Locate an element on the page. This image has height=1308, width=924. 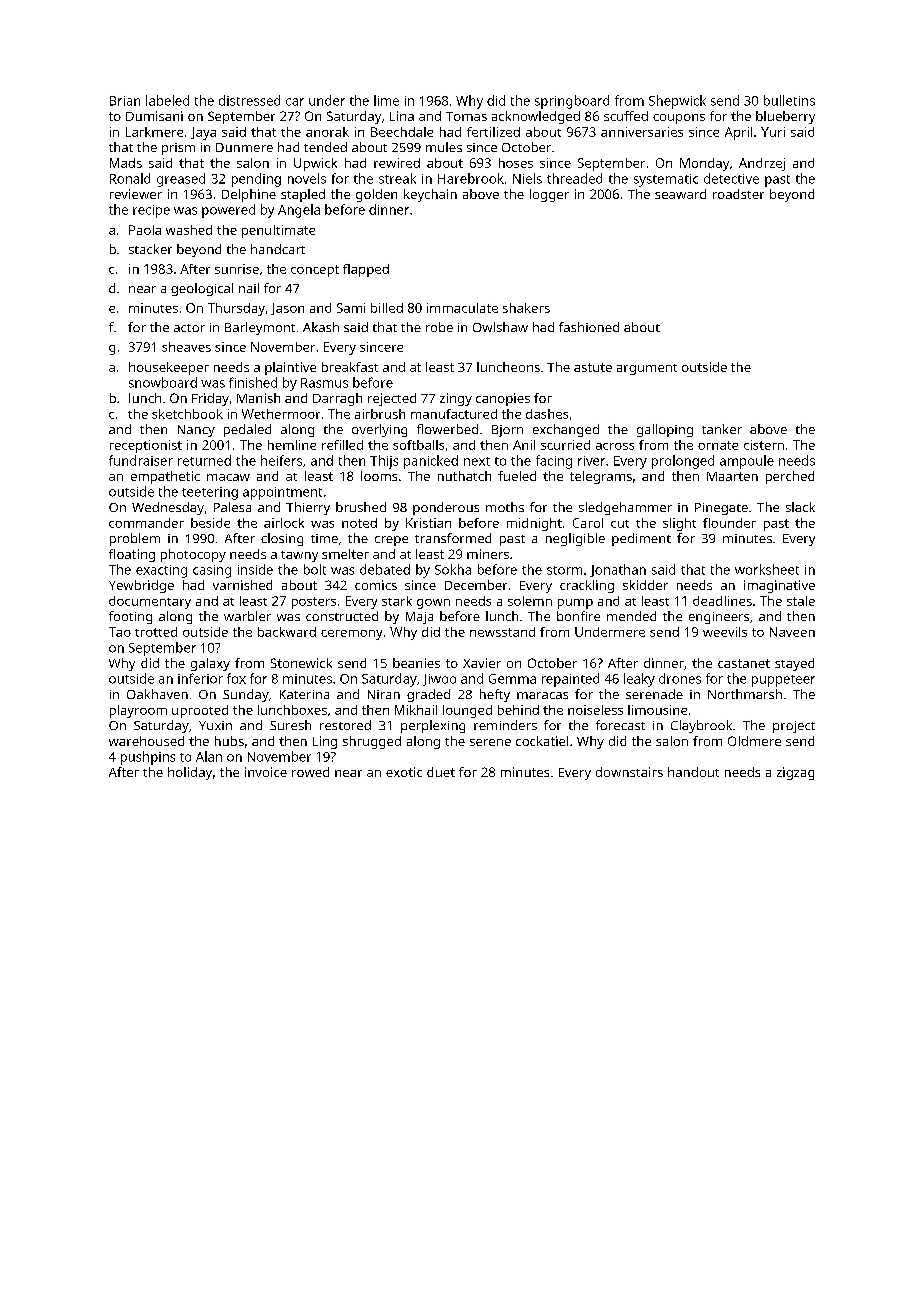
rewired is located at coordinates (397, 163).
